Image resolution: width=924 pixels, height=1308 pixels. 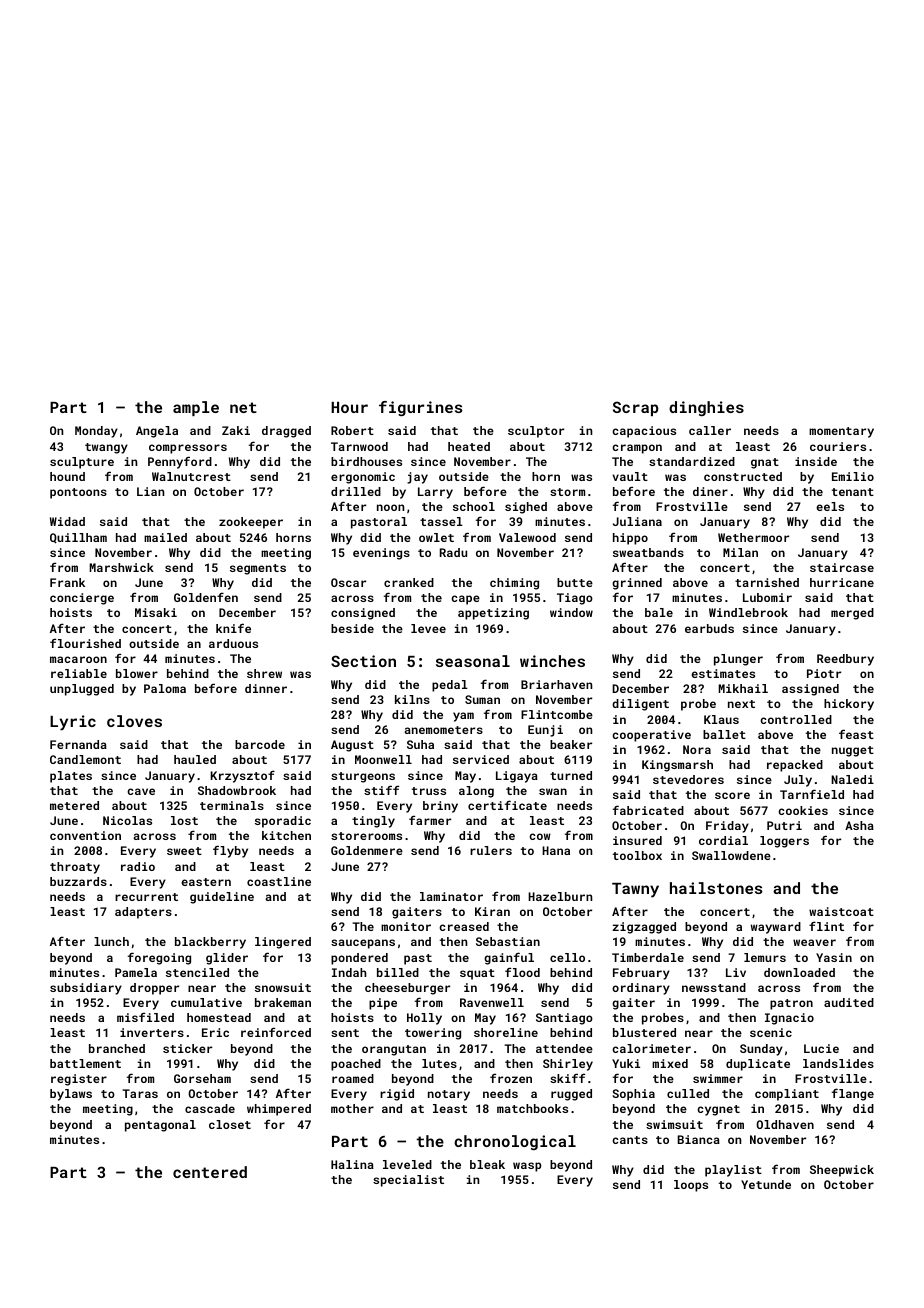 What do you see at coordinates (691, 1186) in the screenshot?
I see `loops` at bounding box center [691, 1186].
